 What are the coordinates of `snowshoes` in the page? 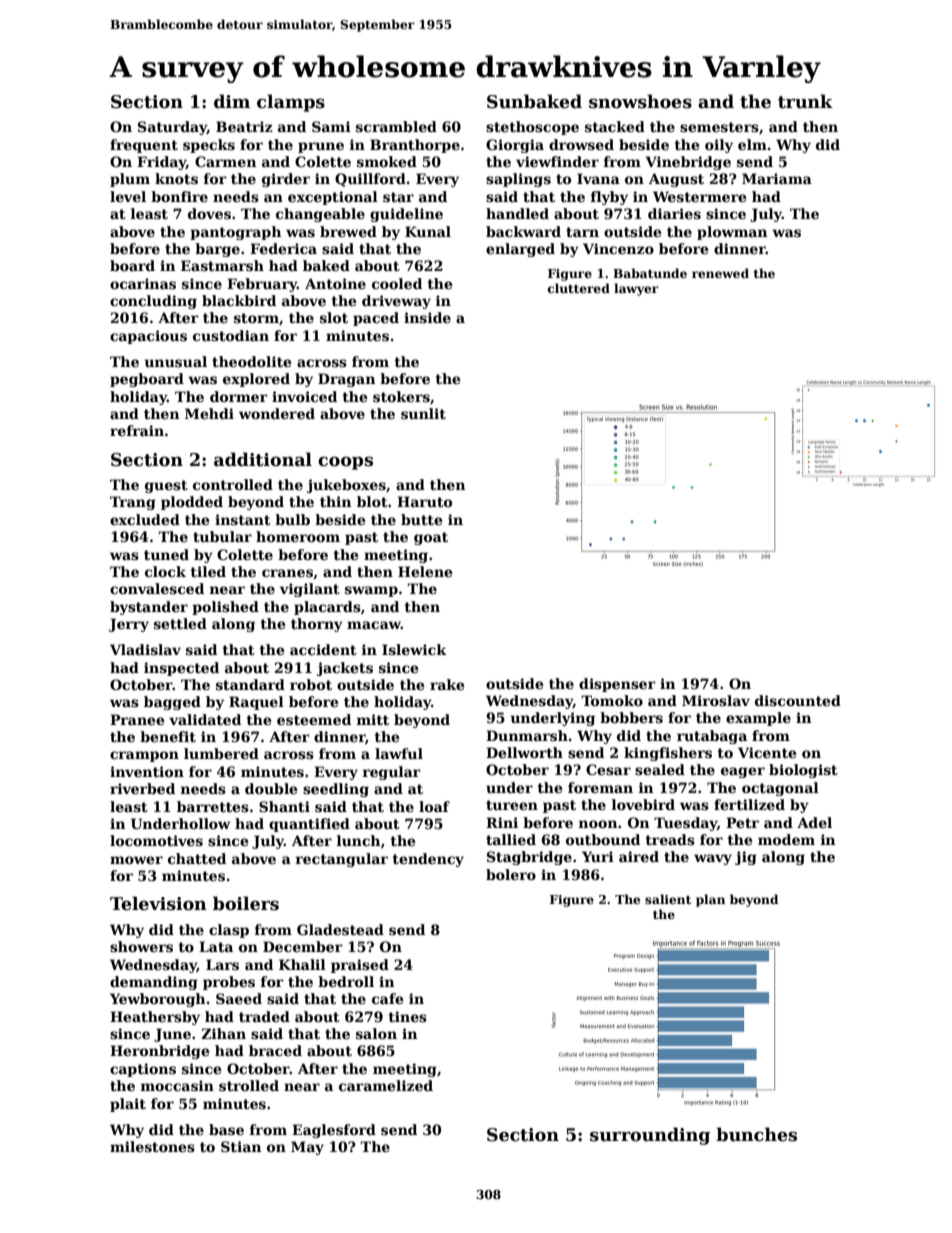 It's located at (640, 101).
